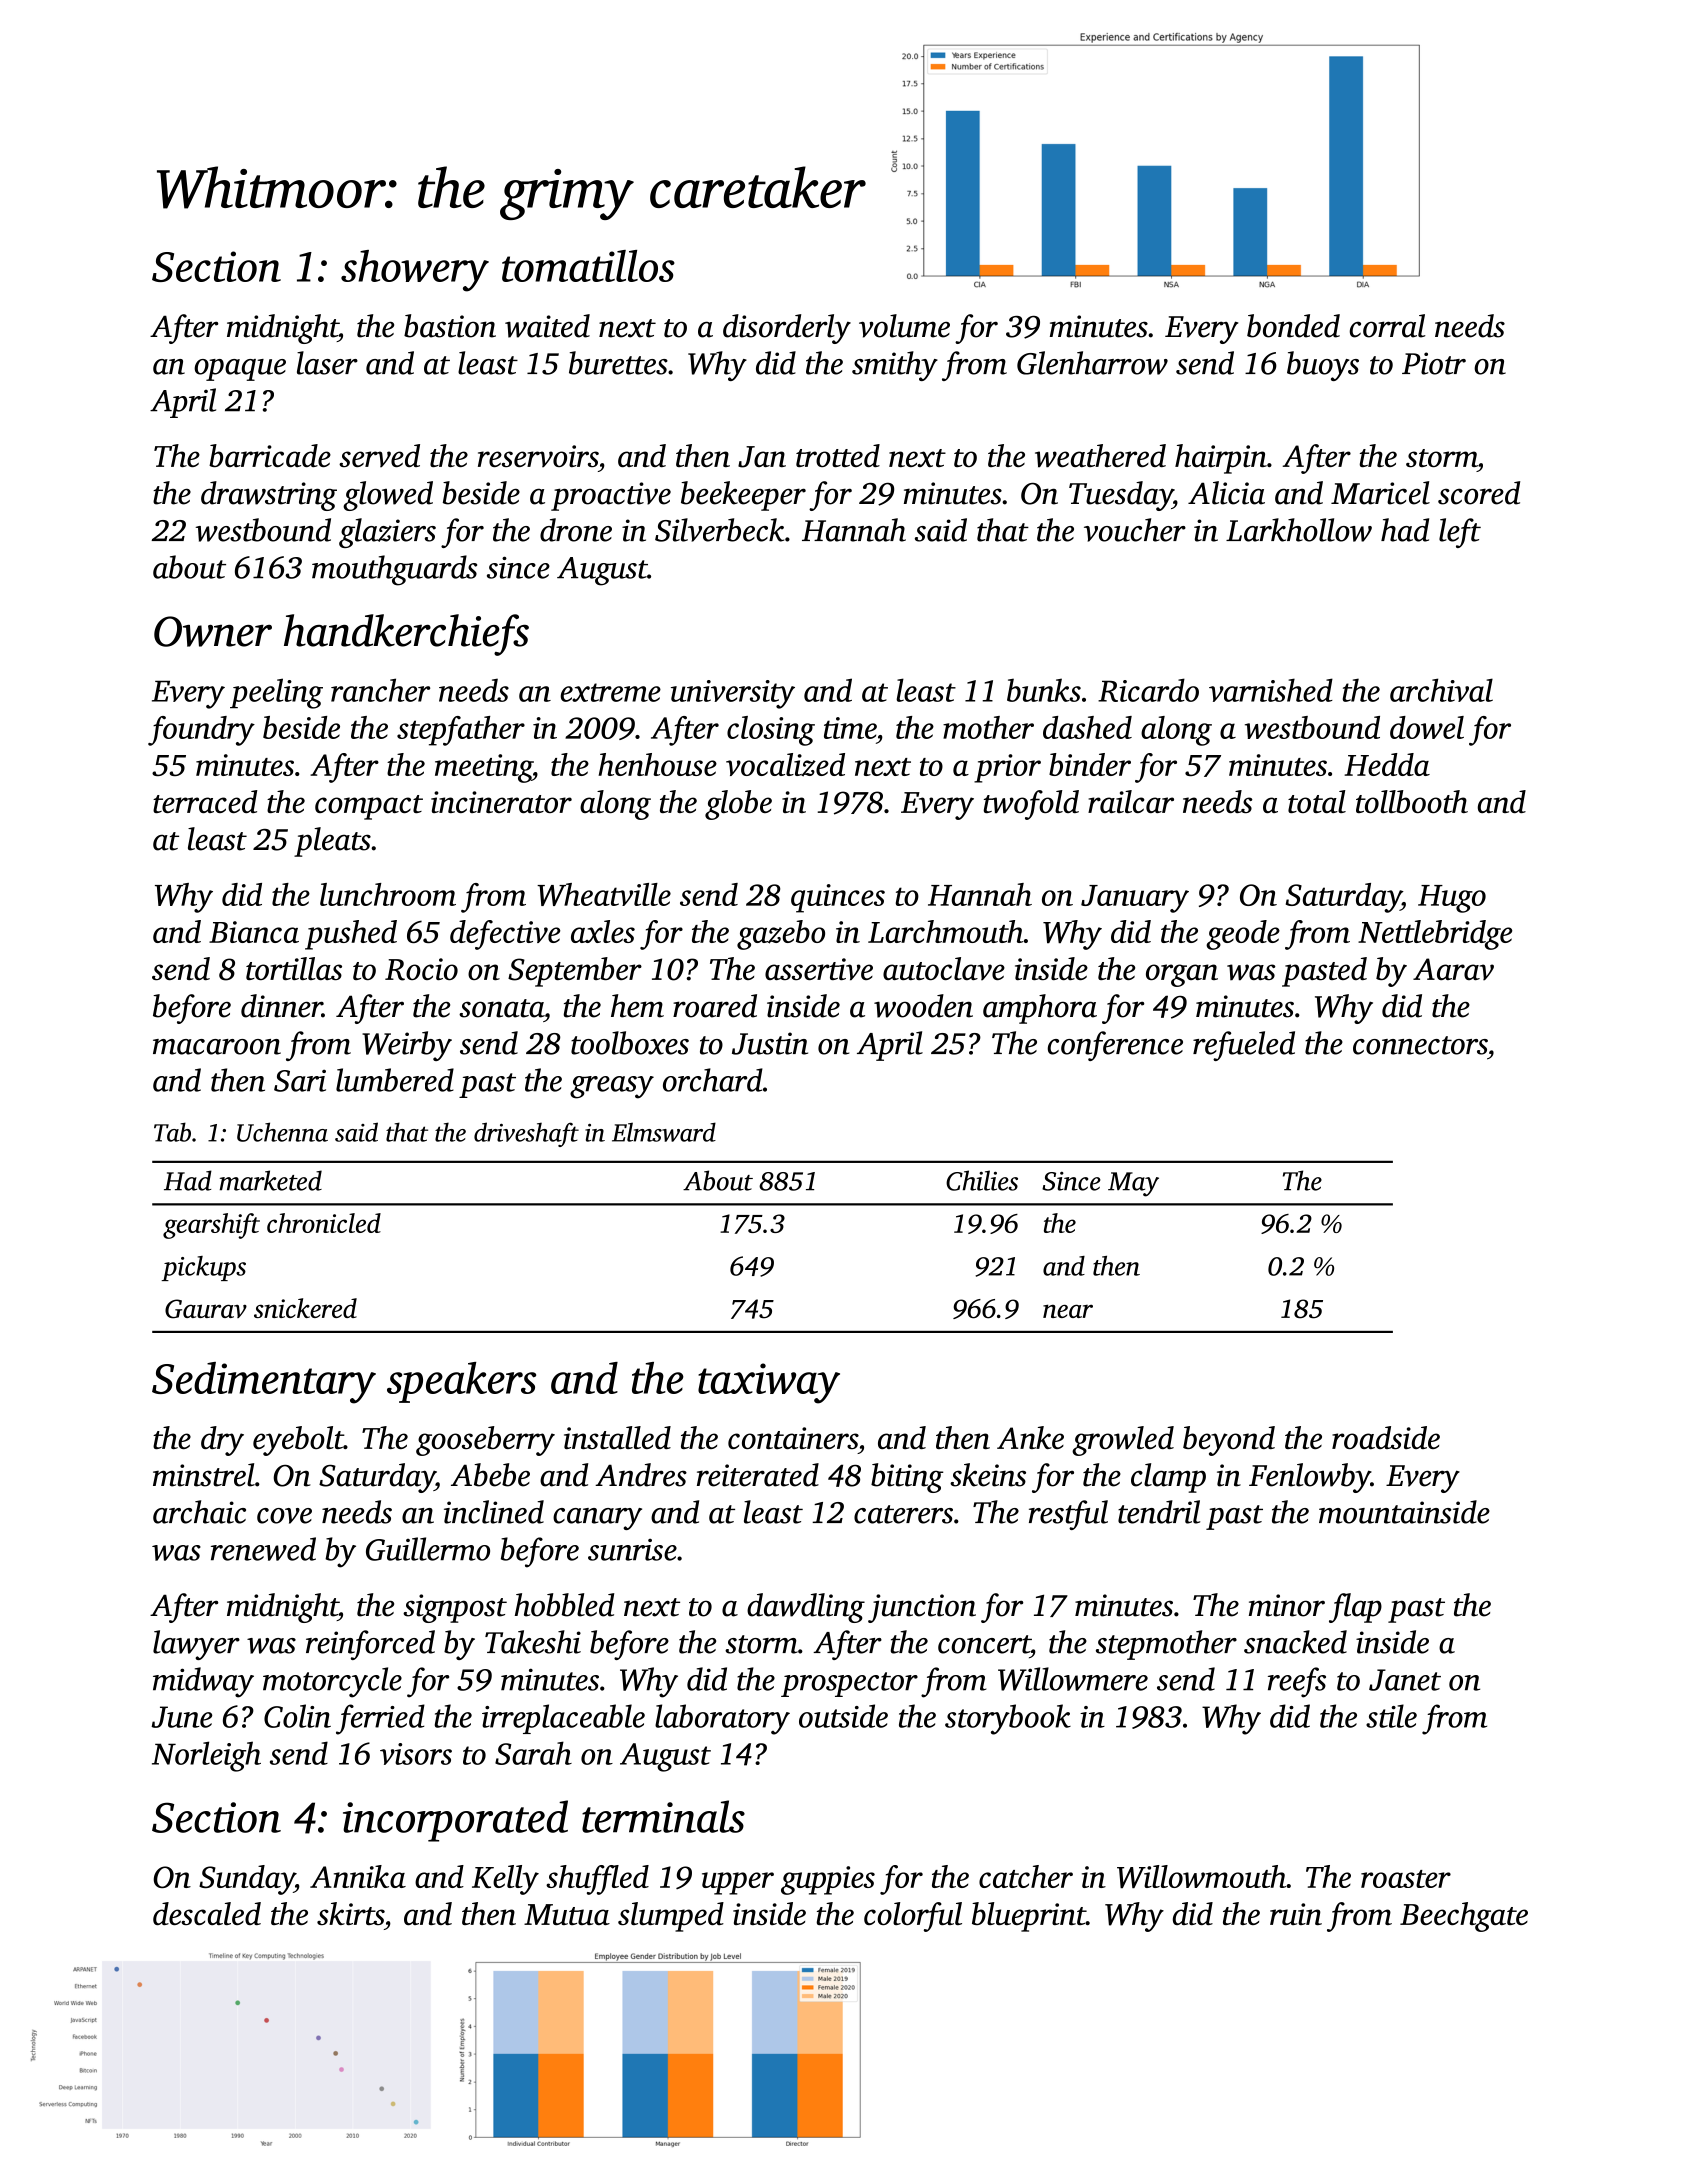 The height and width of the screenshot is (2178, 1683). I want to click on tomatillos, so click(588, 266).
